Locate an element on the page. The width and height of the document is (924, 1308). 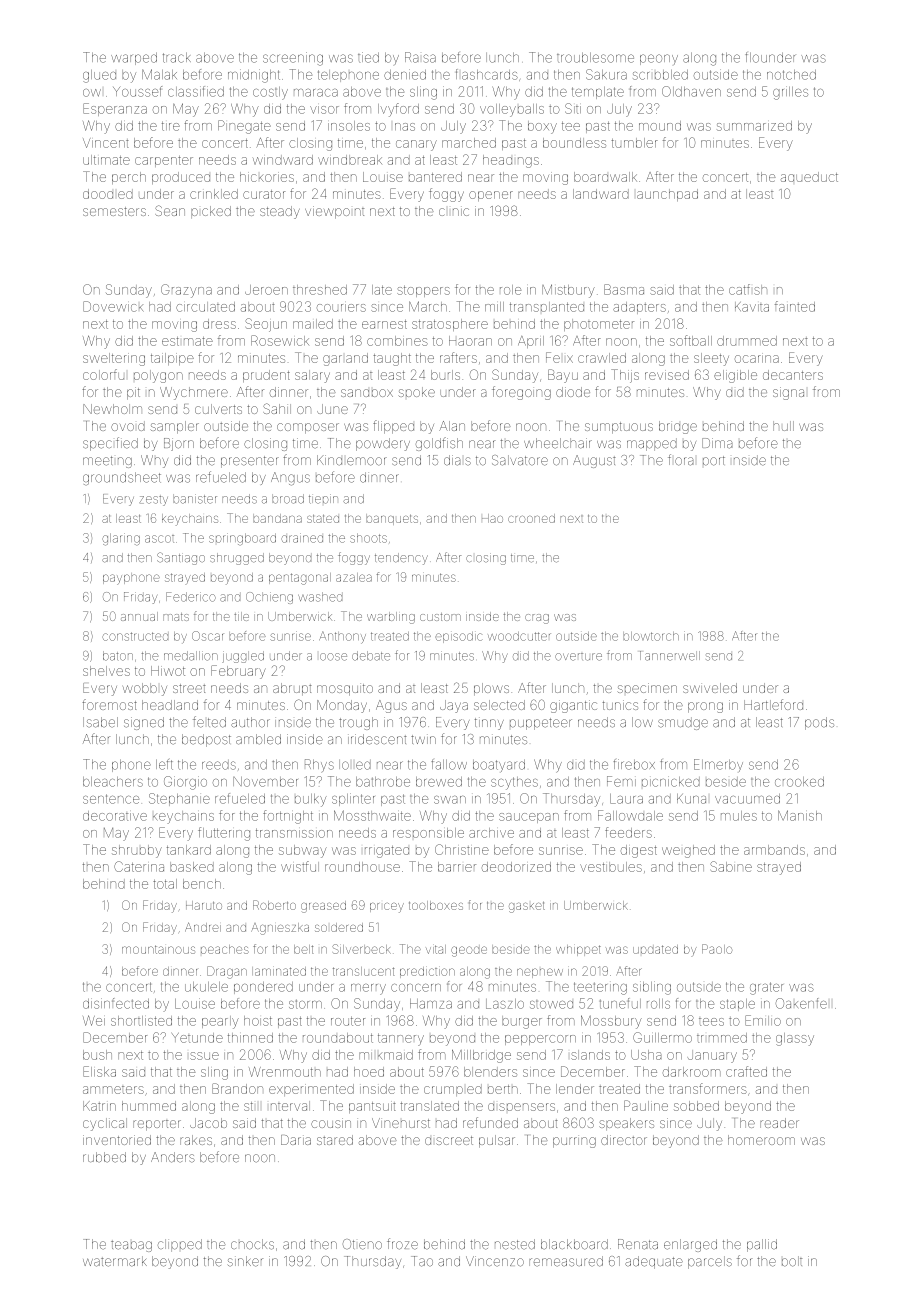
aqueduct is located at coordinates (809, 177).
